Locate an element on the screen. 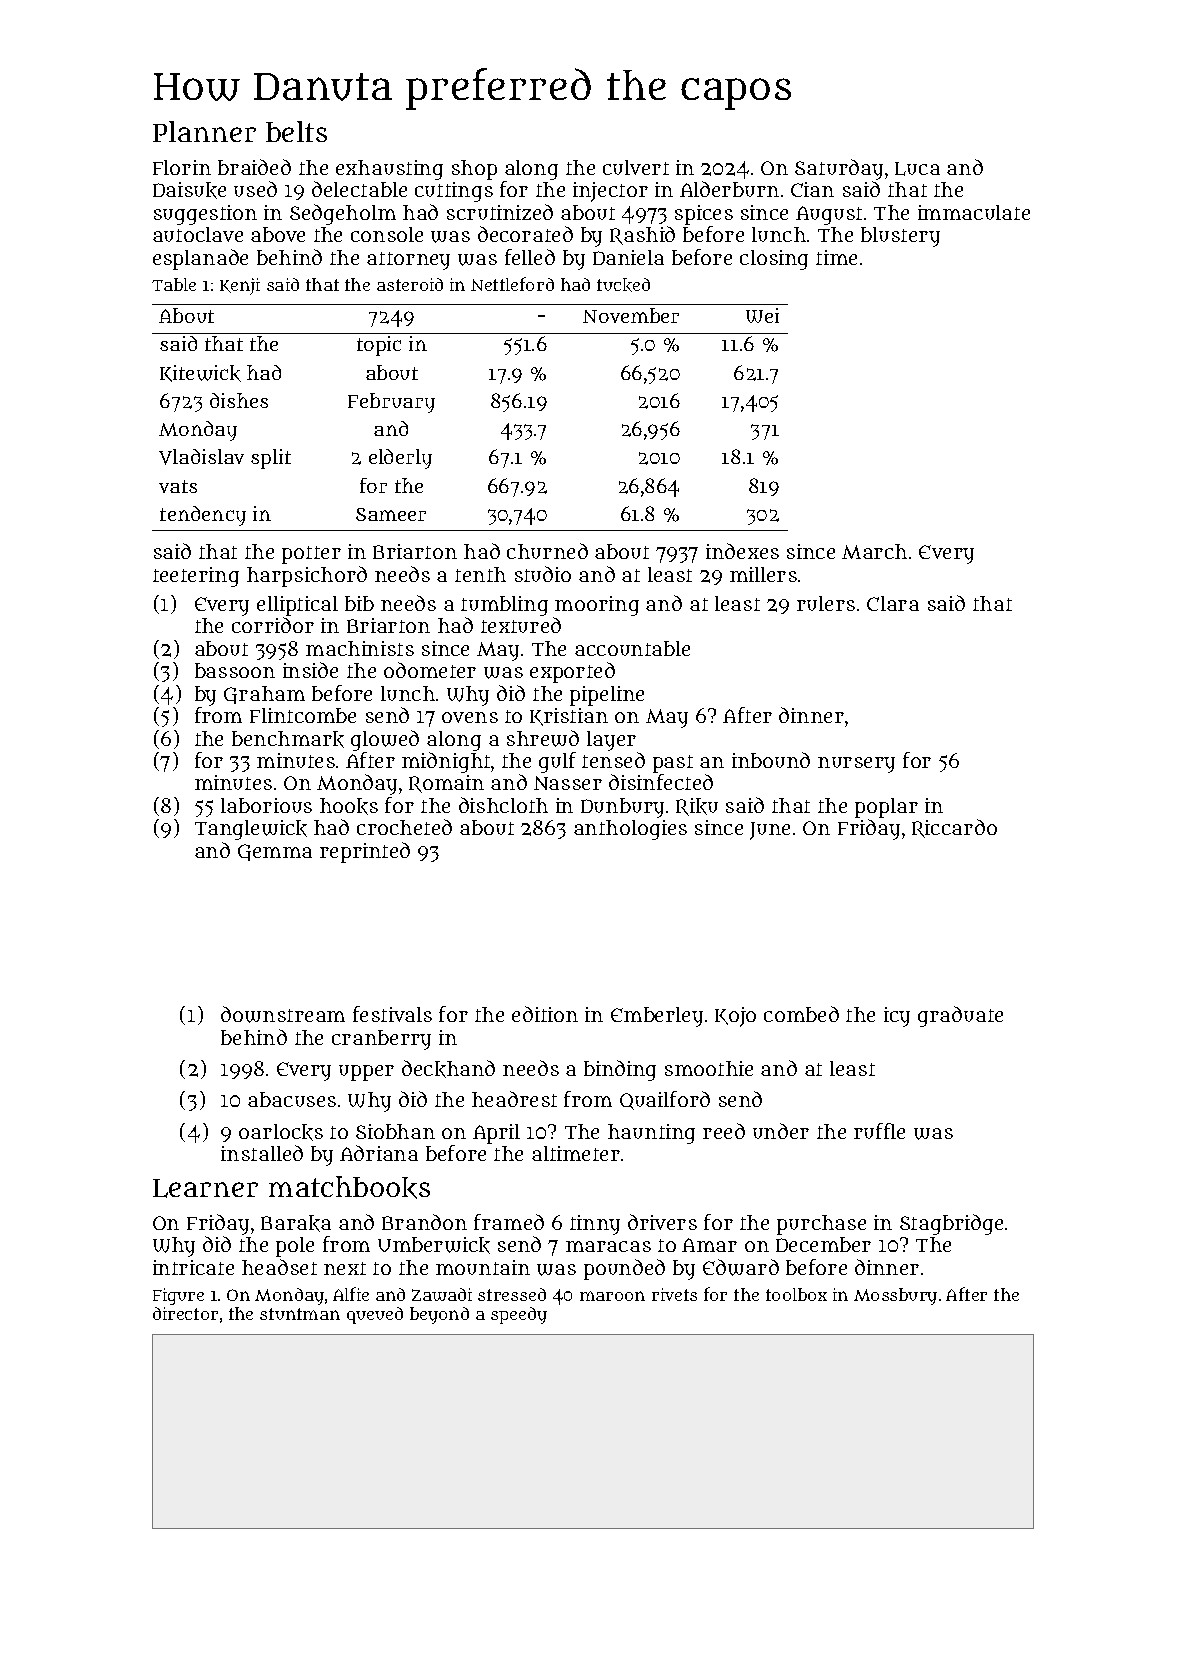 The height and width of the screenshot is (1678, 1186). Mossbury is located at coordinates (895, 1296).
